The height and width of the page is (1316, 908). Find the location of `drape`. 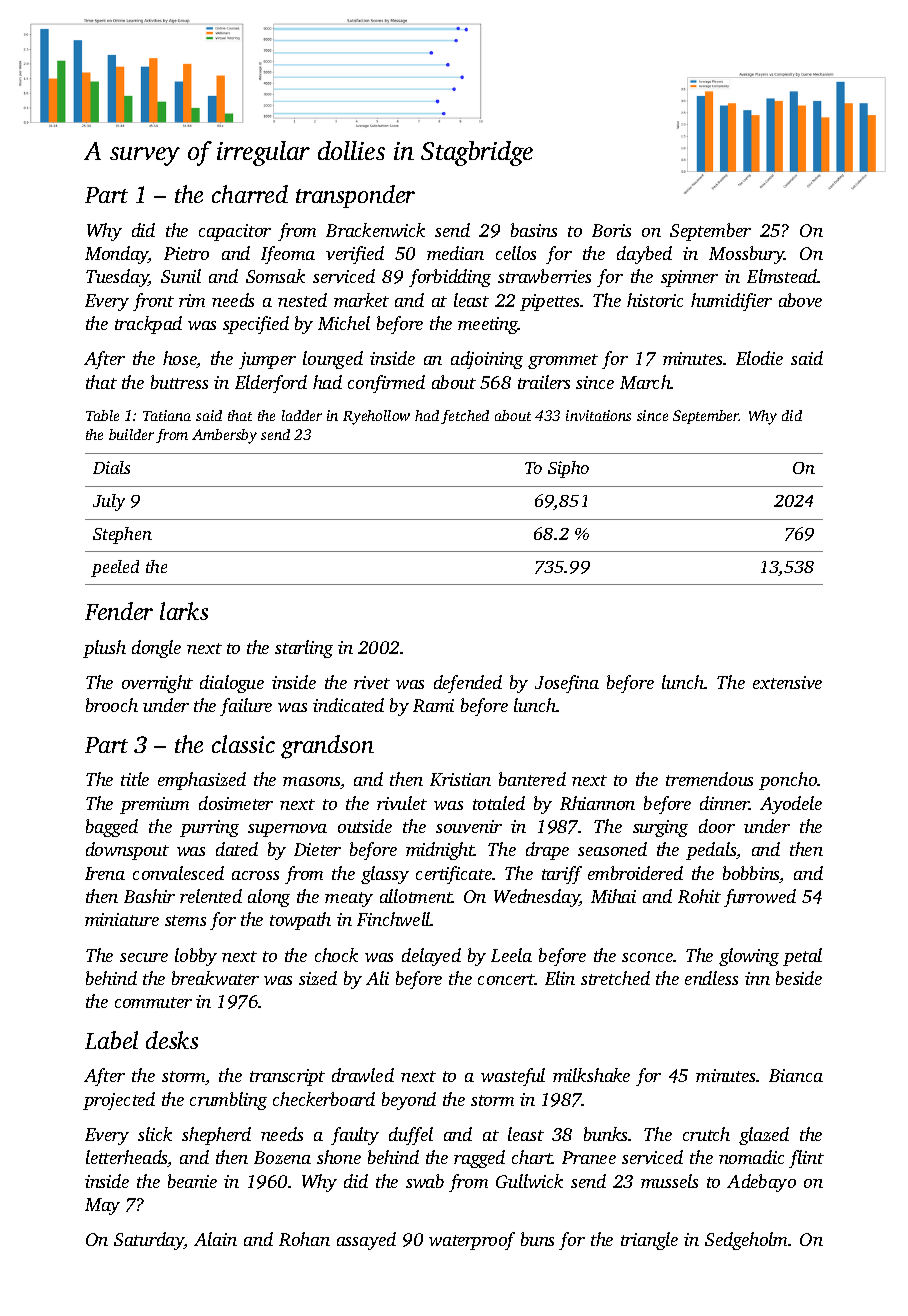

drape is located at coordinates (547, 851).
